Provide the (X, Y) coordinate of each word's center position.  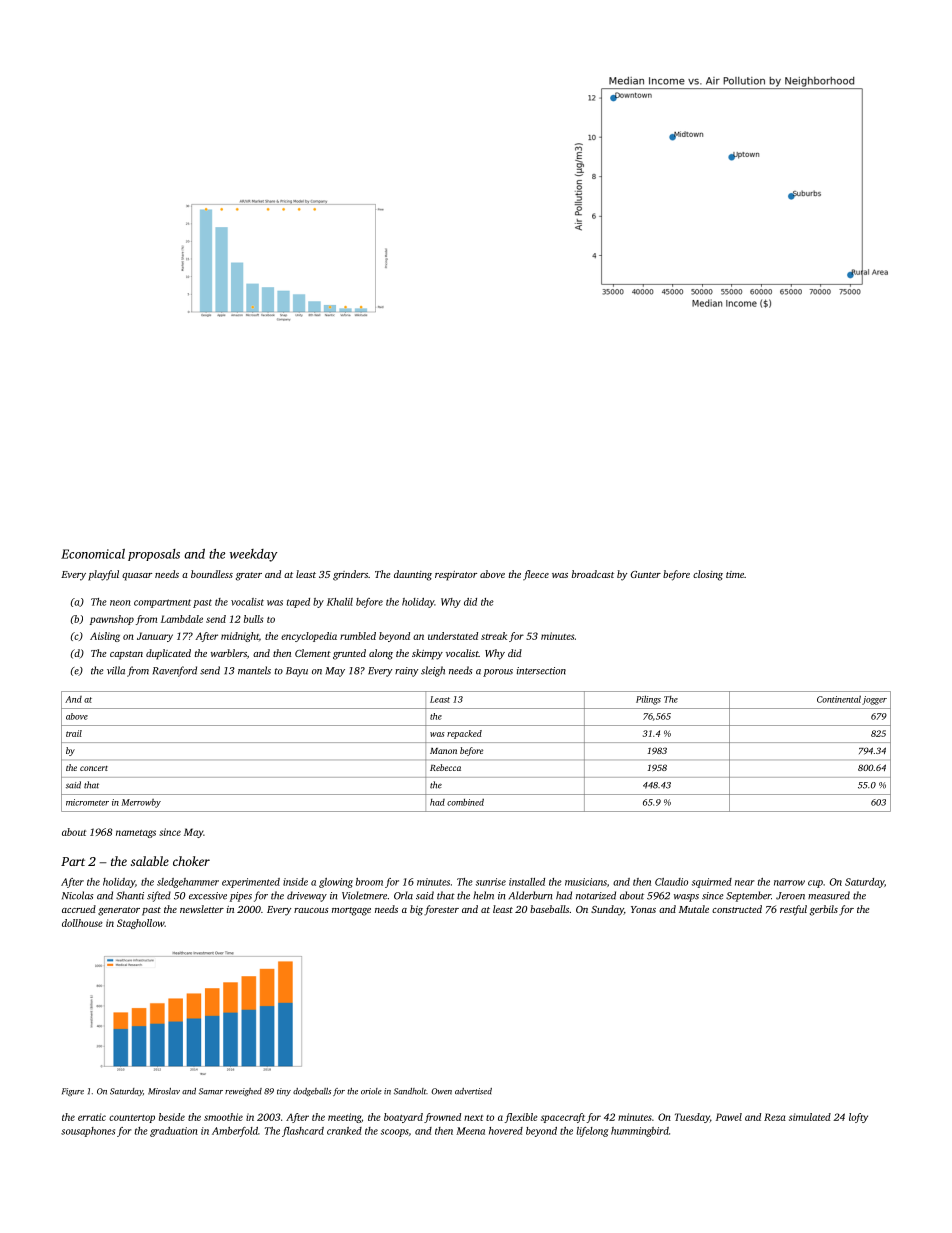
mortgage (351, 911)
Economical (93, 554)
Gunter (646, 574)
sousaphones (88, 1132)
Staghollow (141, 924)
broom (369, 882)
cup (815, 884)
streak (494, 636)
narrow (789, 883)
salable (150, 861)
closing (708, 575)
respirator (456, 576)
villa (116, 670)
